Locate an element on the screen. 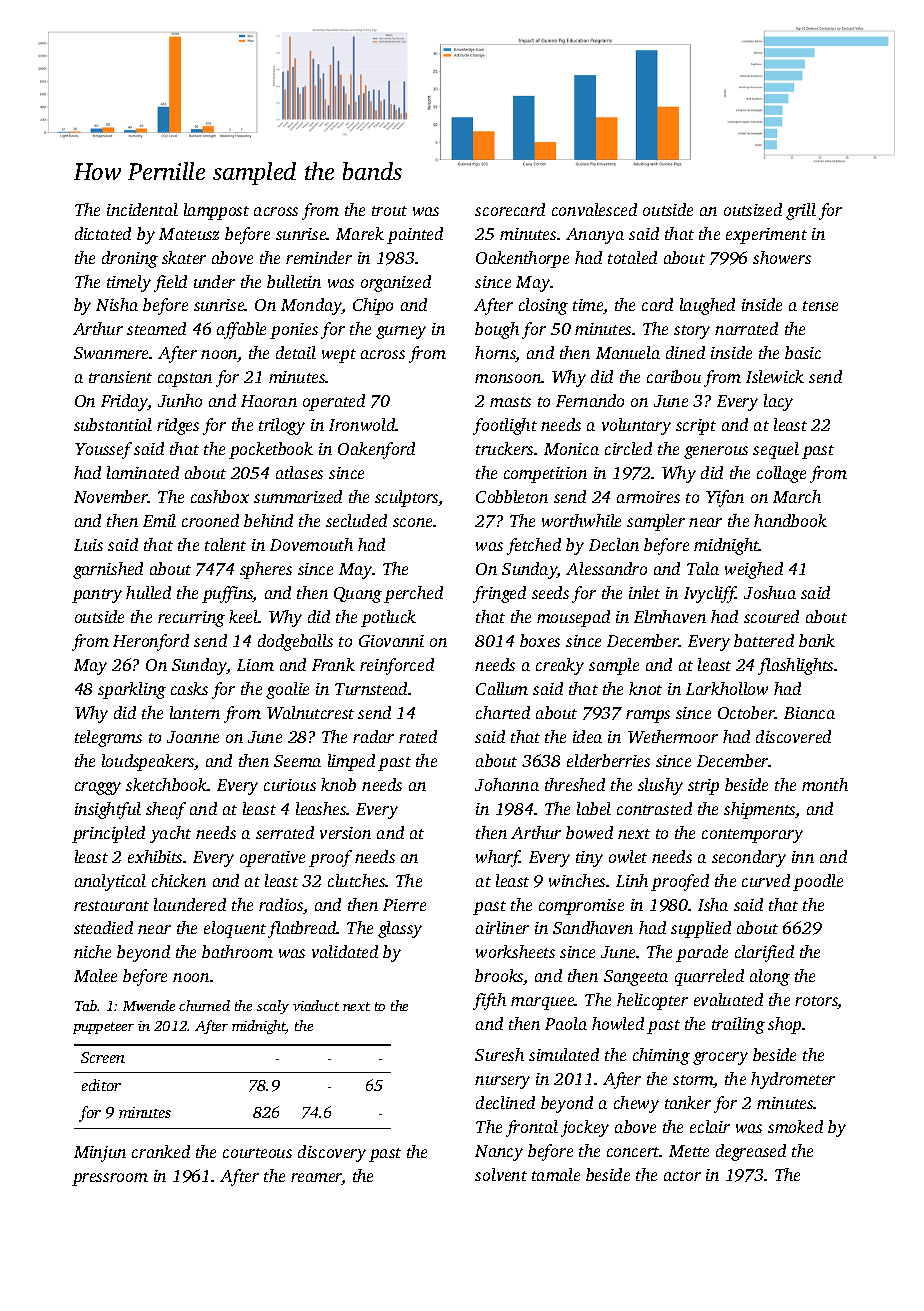 The height and width of the screenshot is (1311, 924). secondary is located at coordinates (749, 858).
